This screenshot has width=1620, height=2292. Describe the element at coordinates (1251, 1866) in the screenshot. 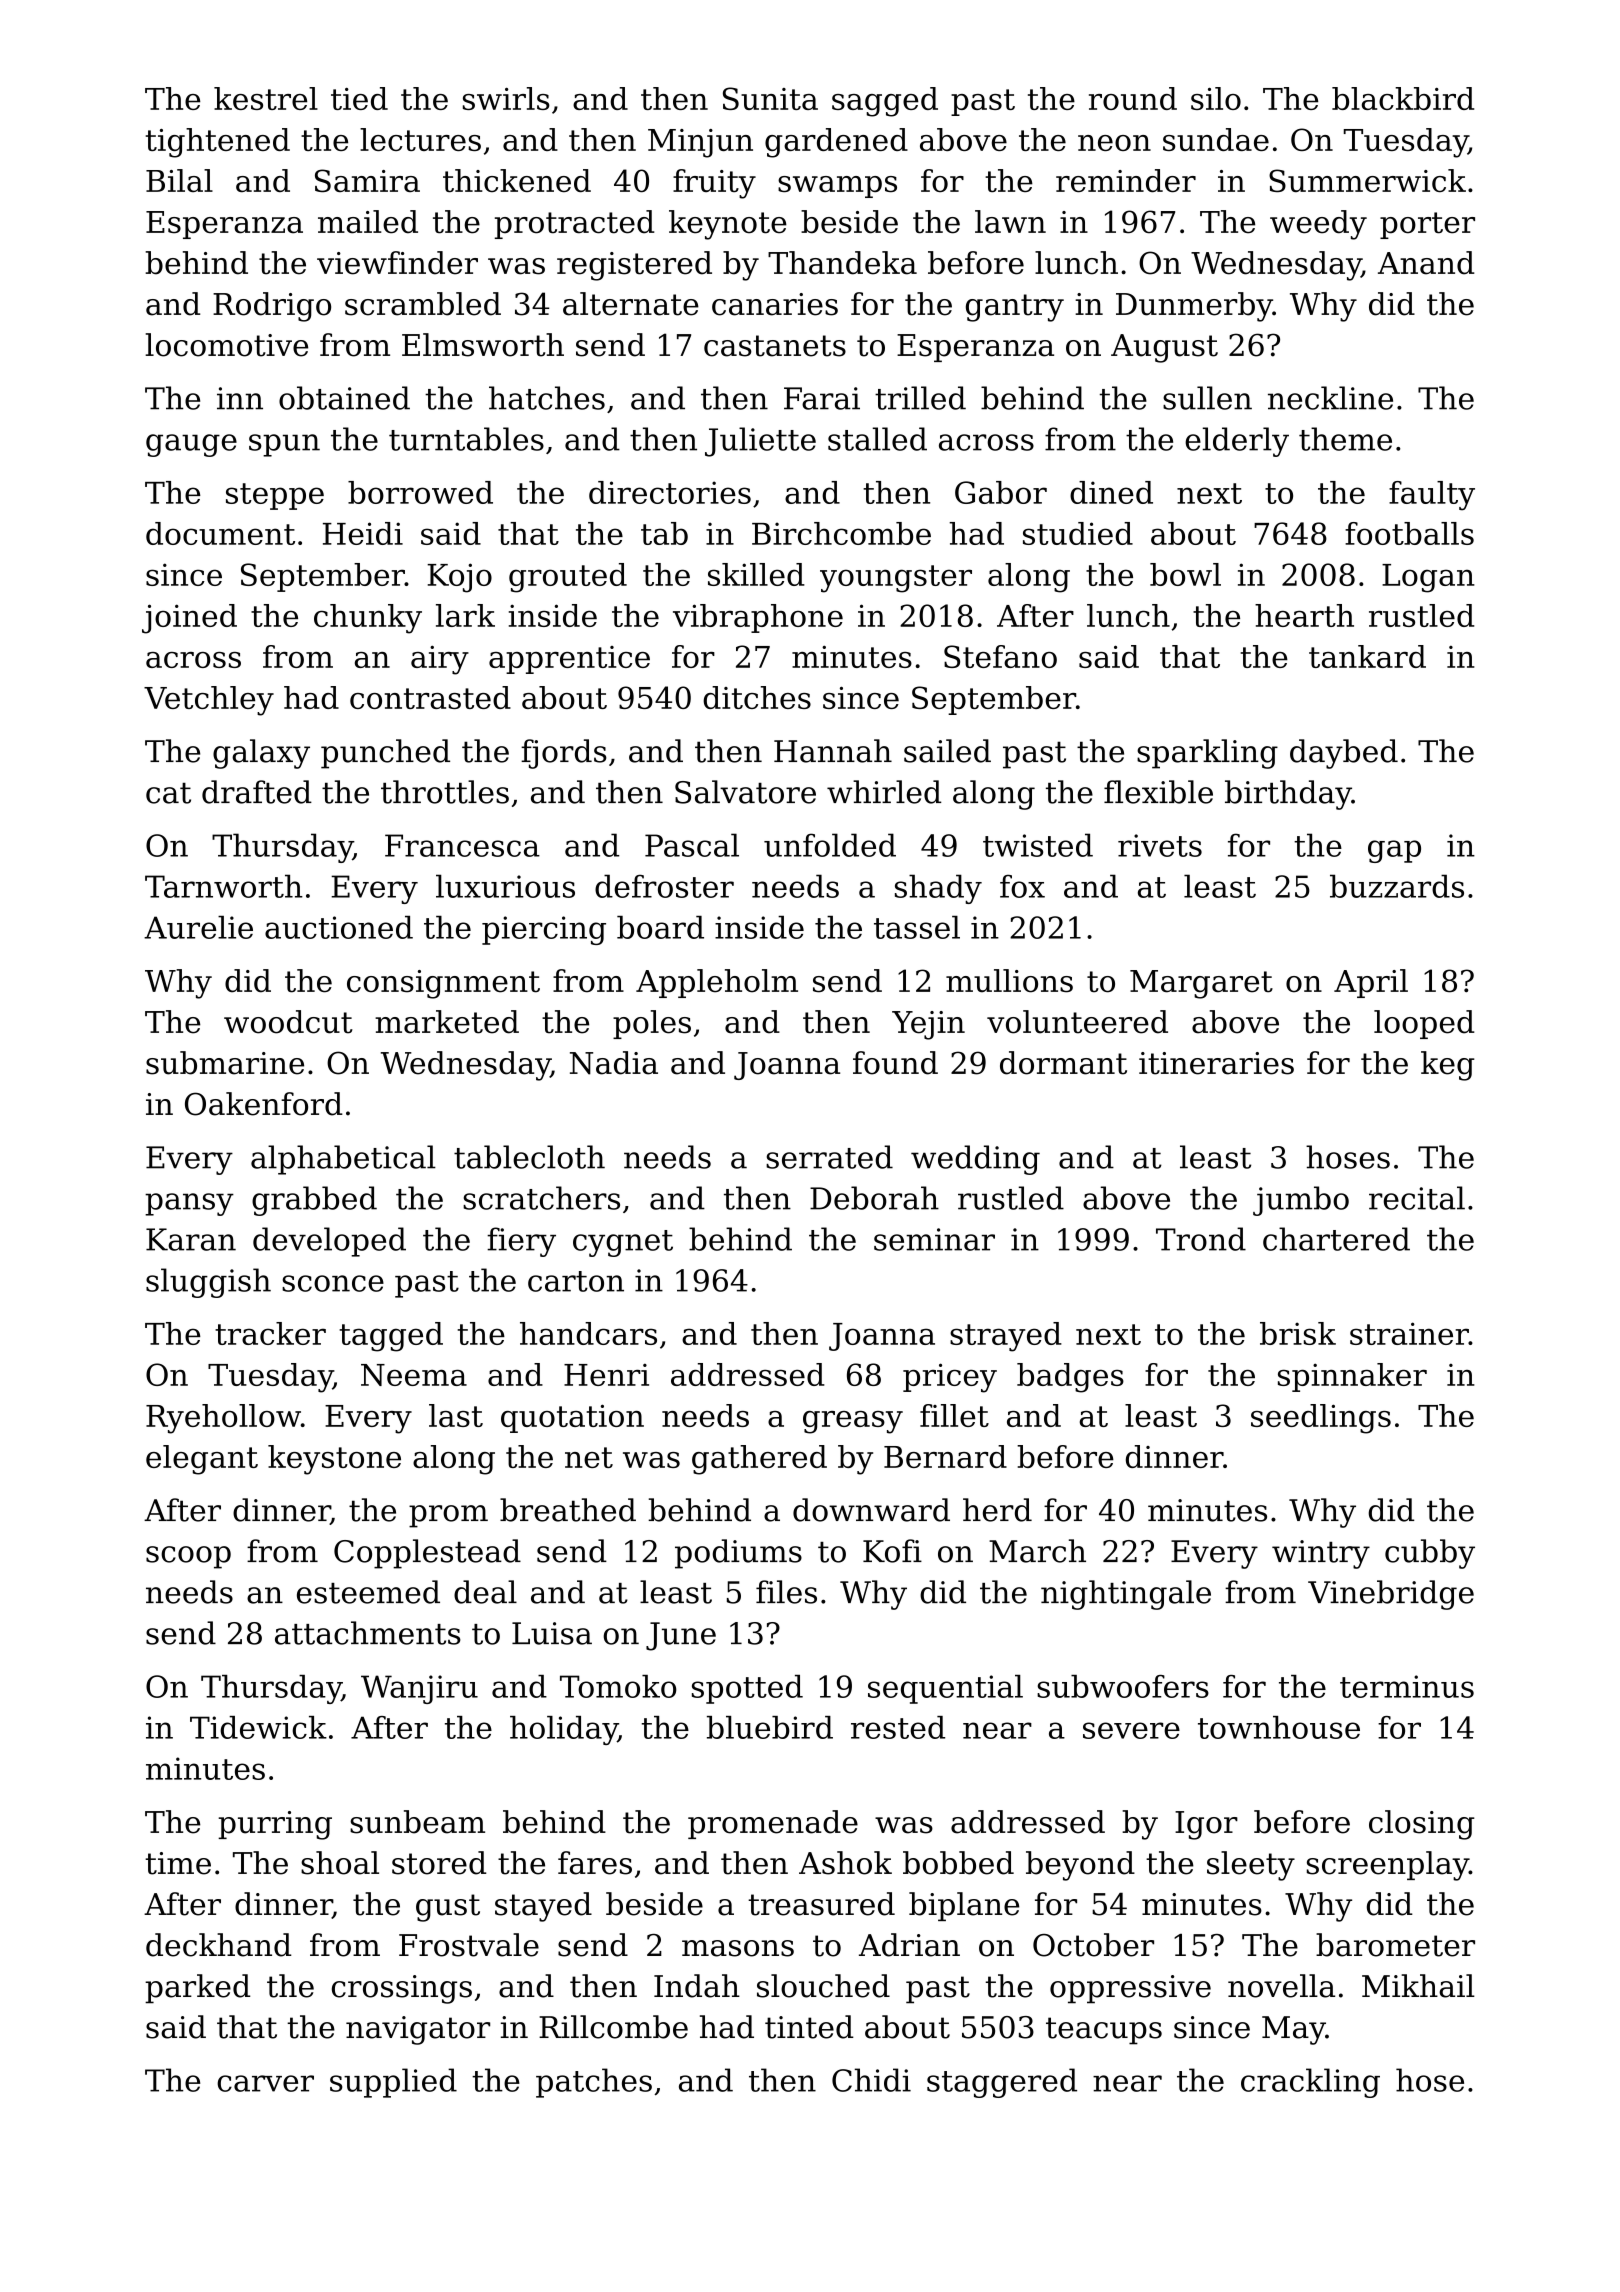

I see `sleety` at that location.
